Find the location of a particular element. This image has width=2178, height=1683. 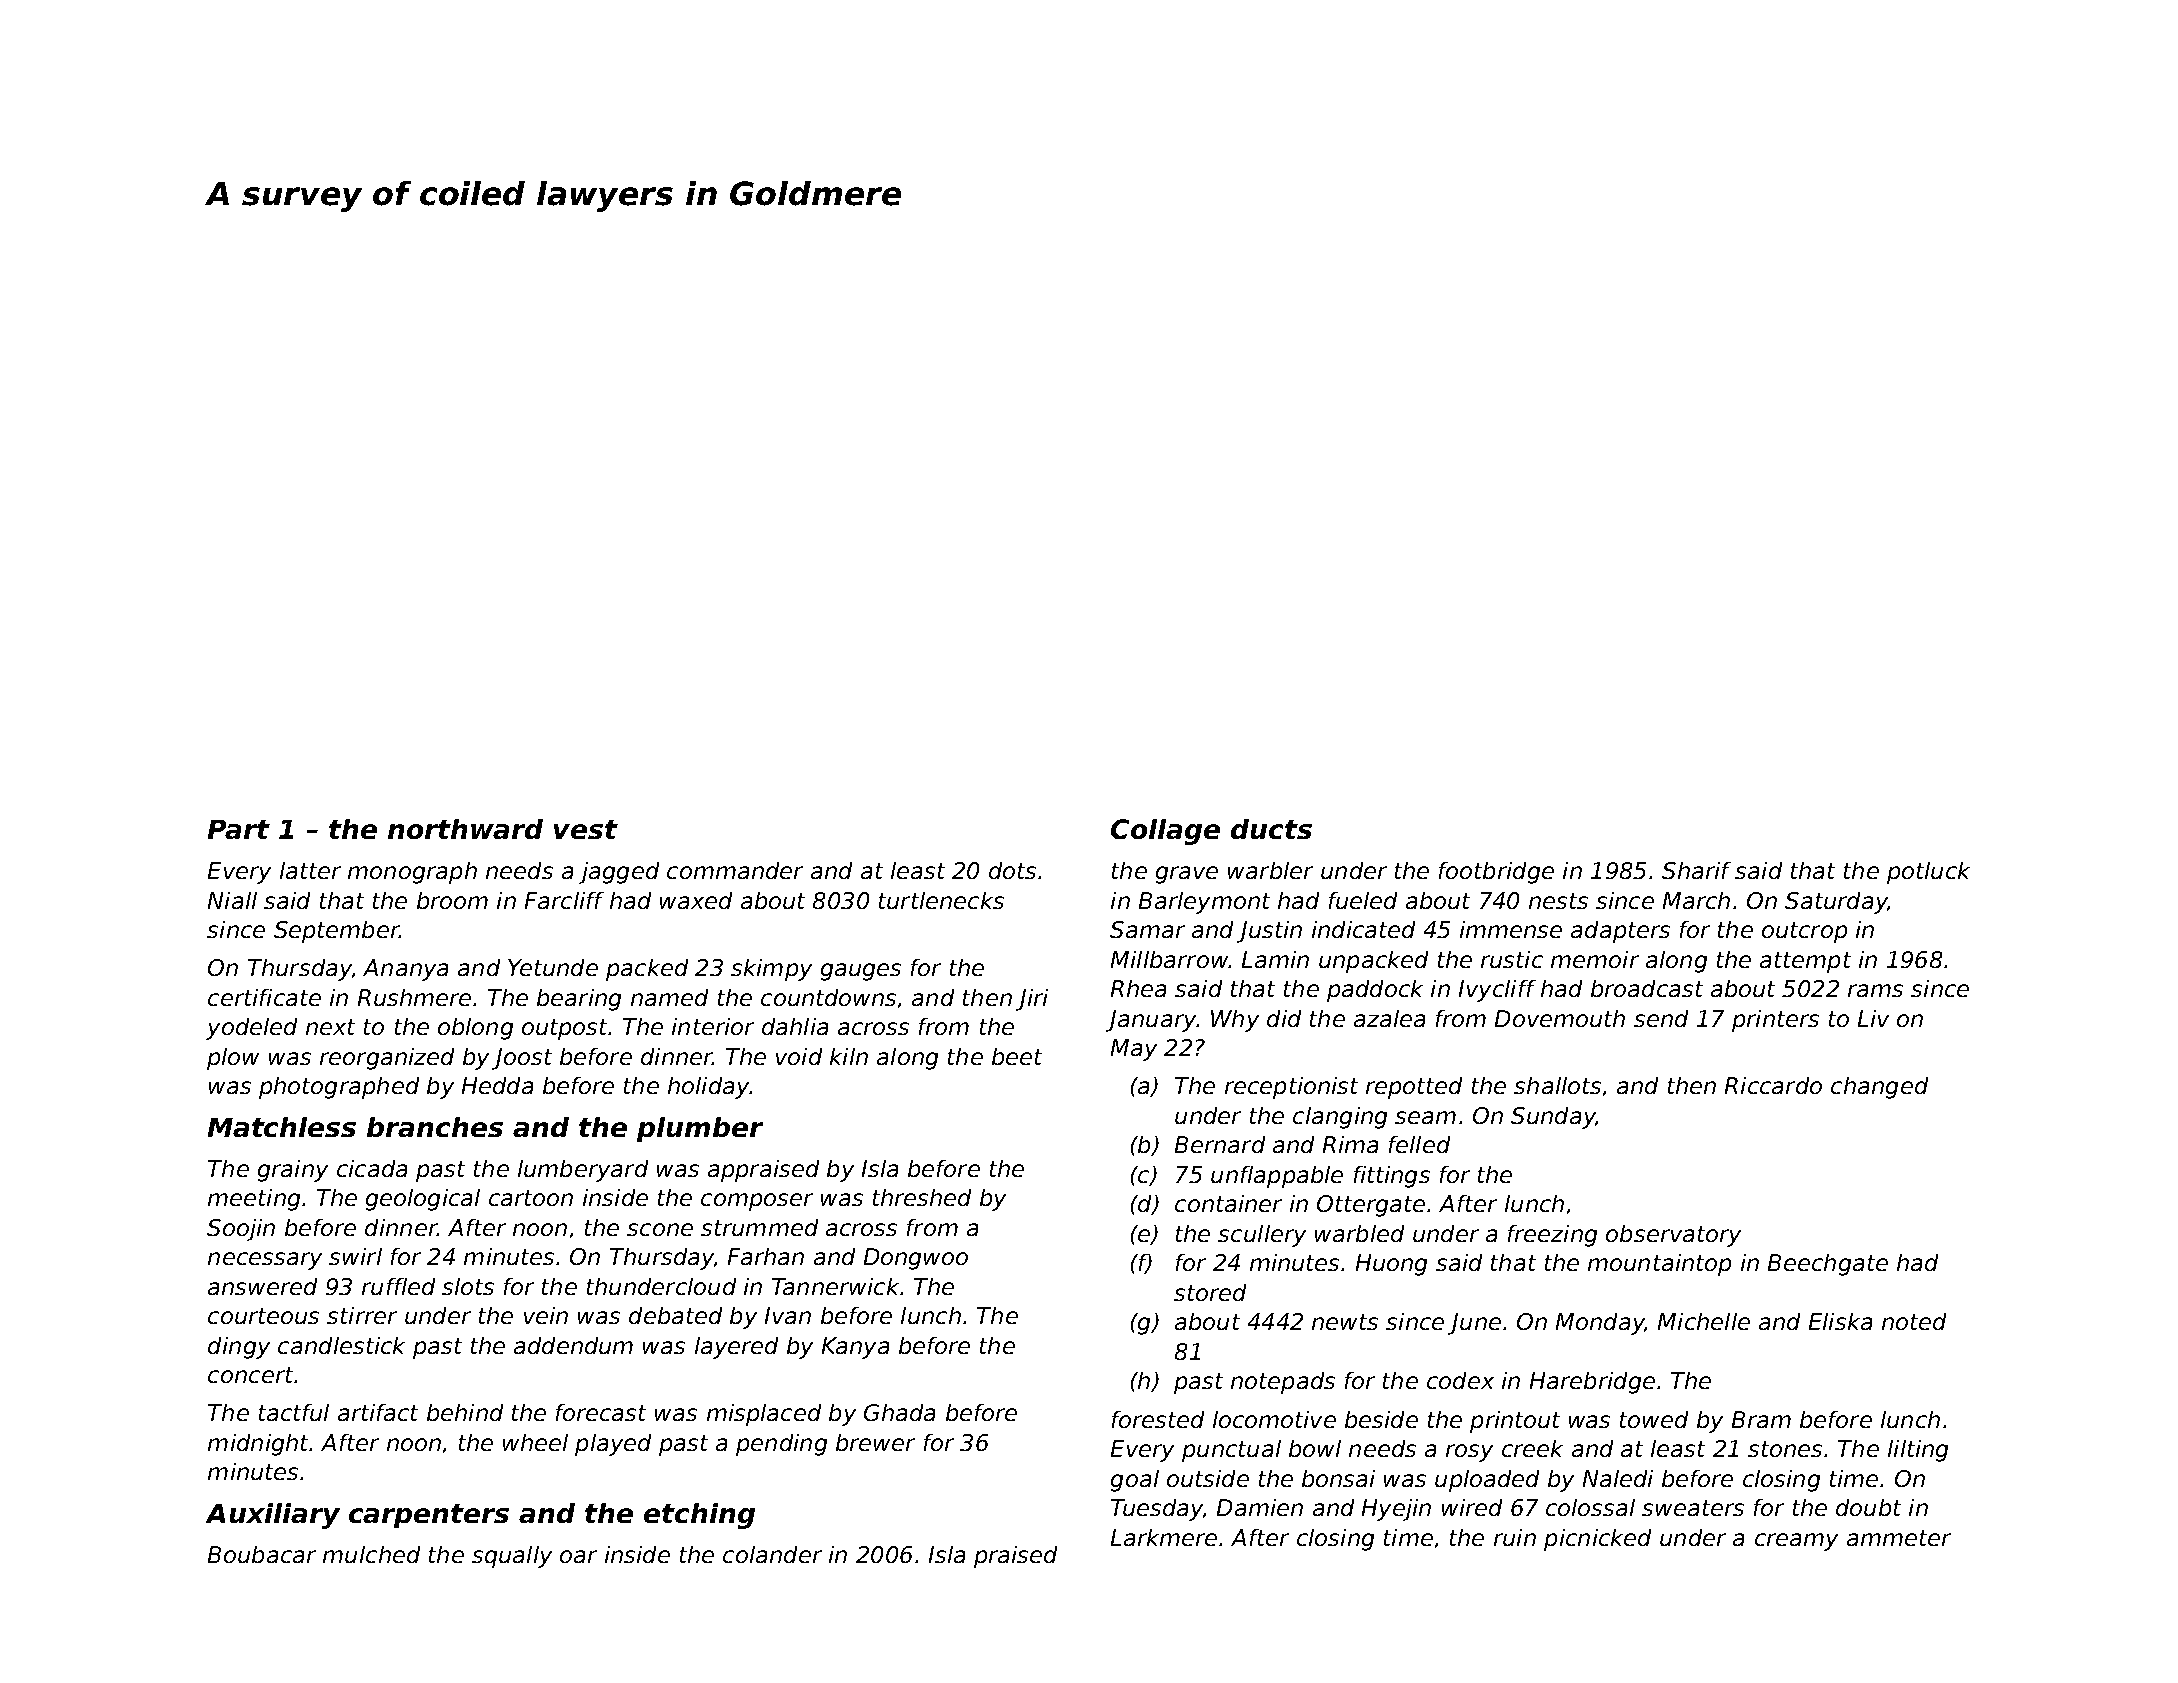

fittings is located at coordinates (1392, 1177).
